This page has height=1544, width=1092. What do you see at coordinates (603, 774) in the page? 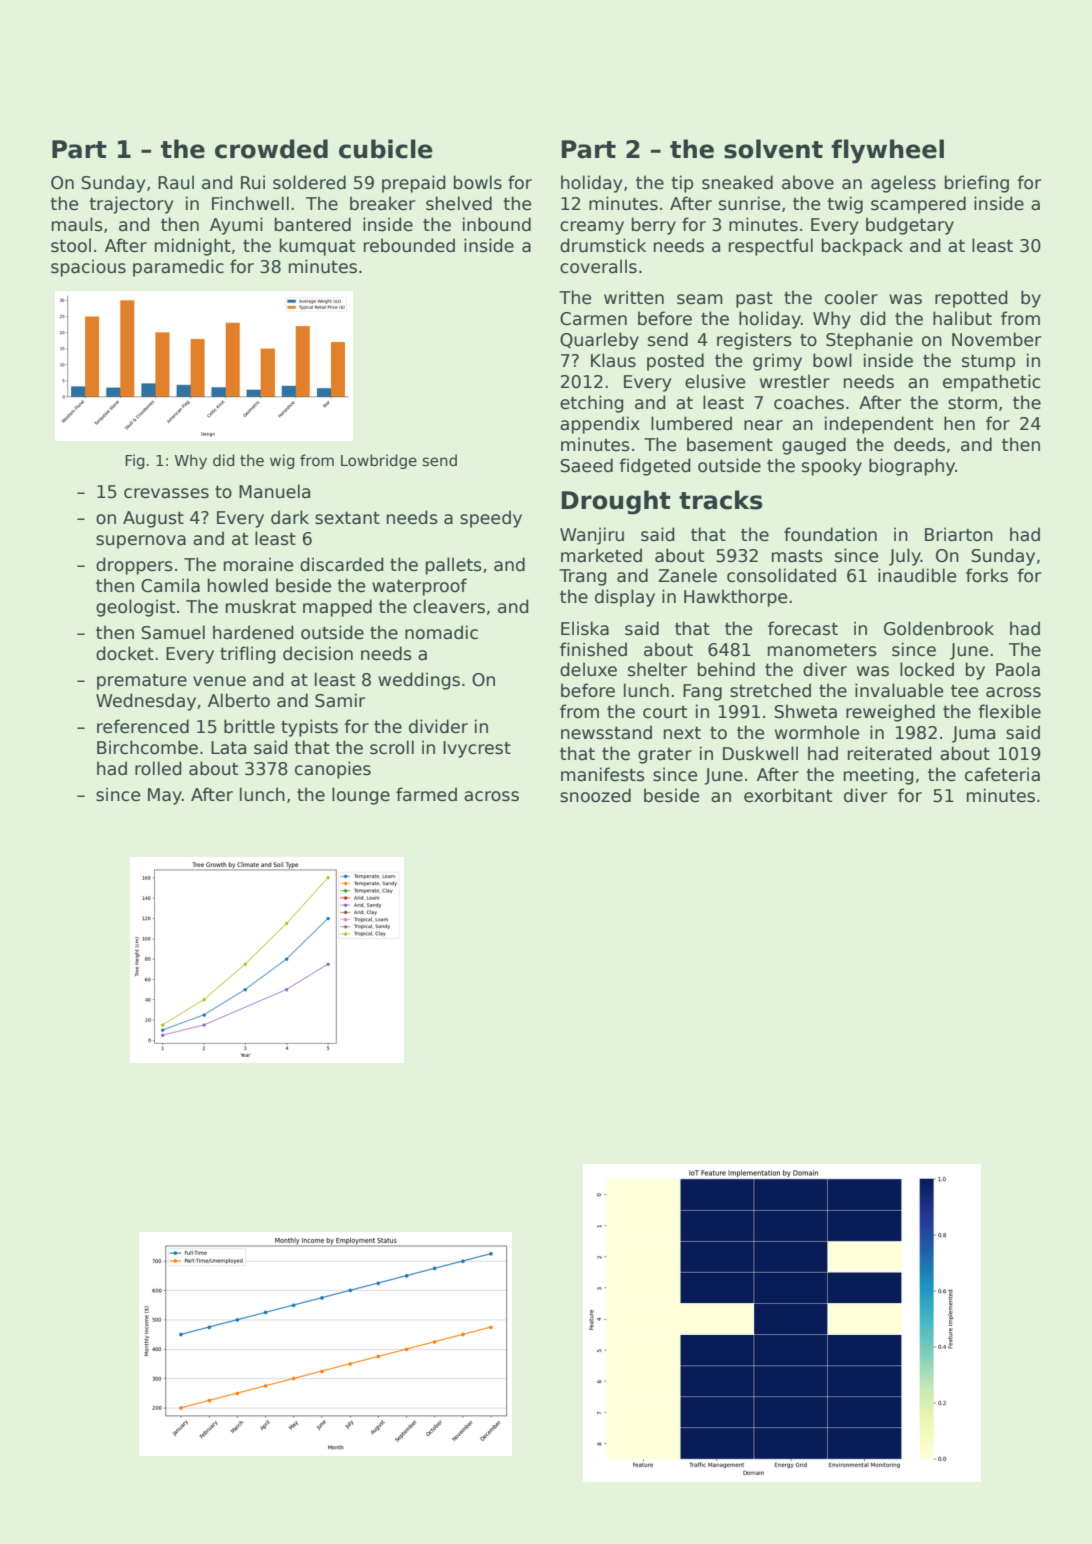
I see `manifests` at bounding box center [603, 774].
